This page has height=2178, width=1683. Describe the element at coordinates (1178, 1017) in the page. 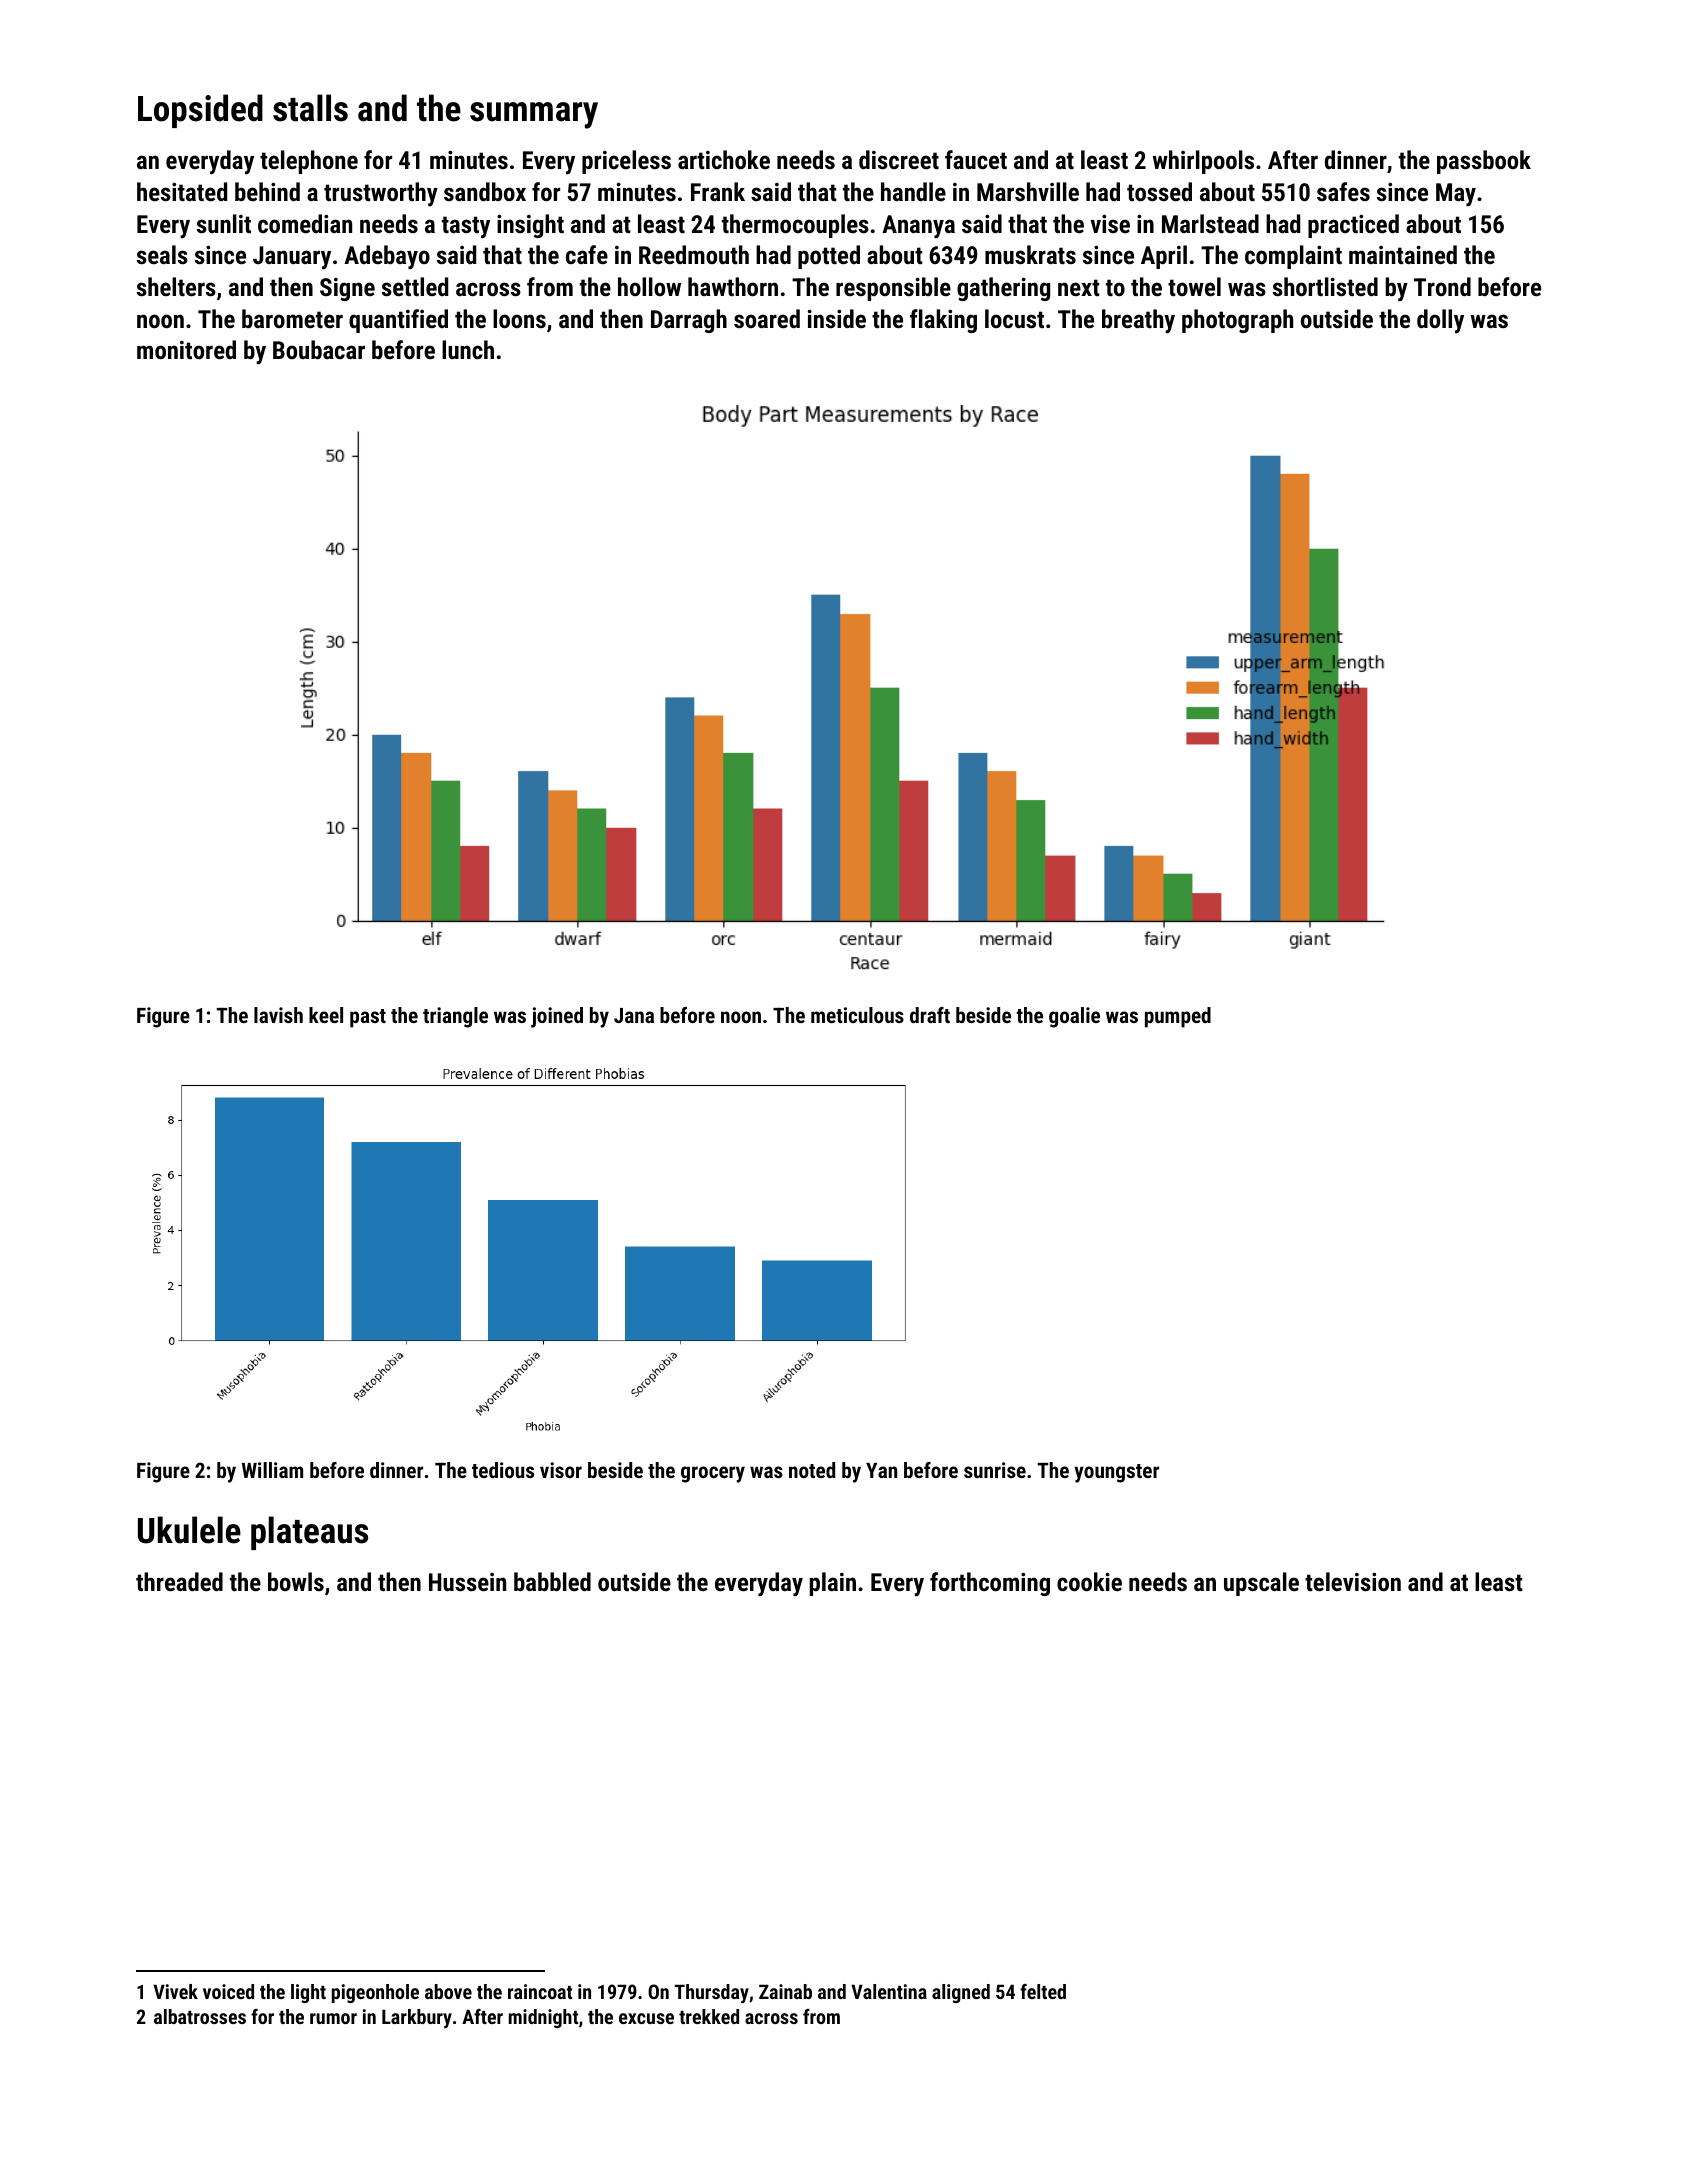

I see `pumped` at that location.
